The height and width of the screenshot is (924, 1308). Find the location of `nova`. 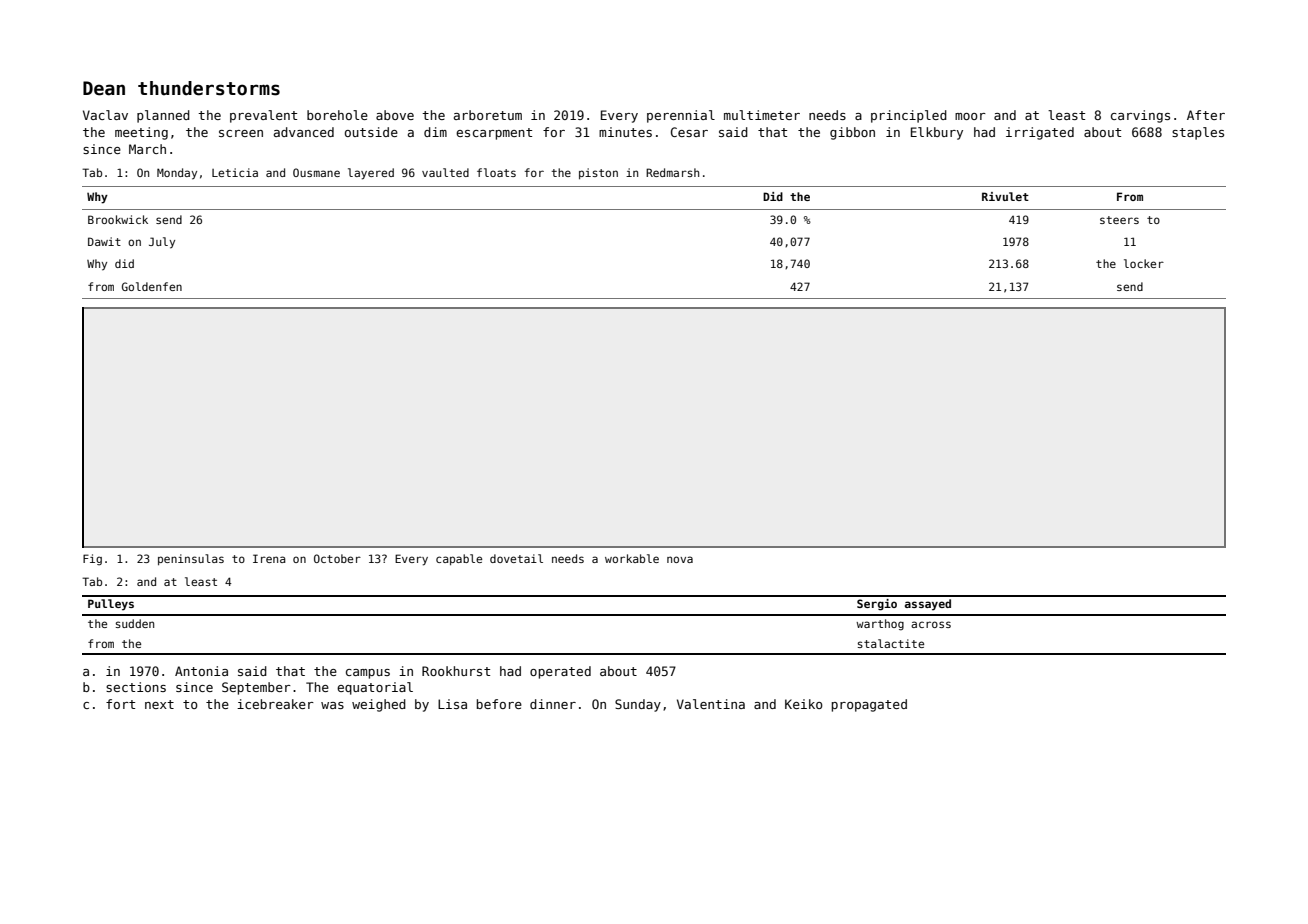

nova is located at coordinates (680, 559).
